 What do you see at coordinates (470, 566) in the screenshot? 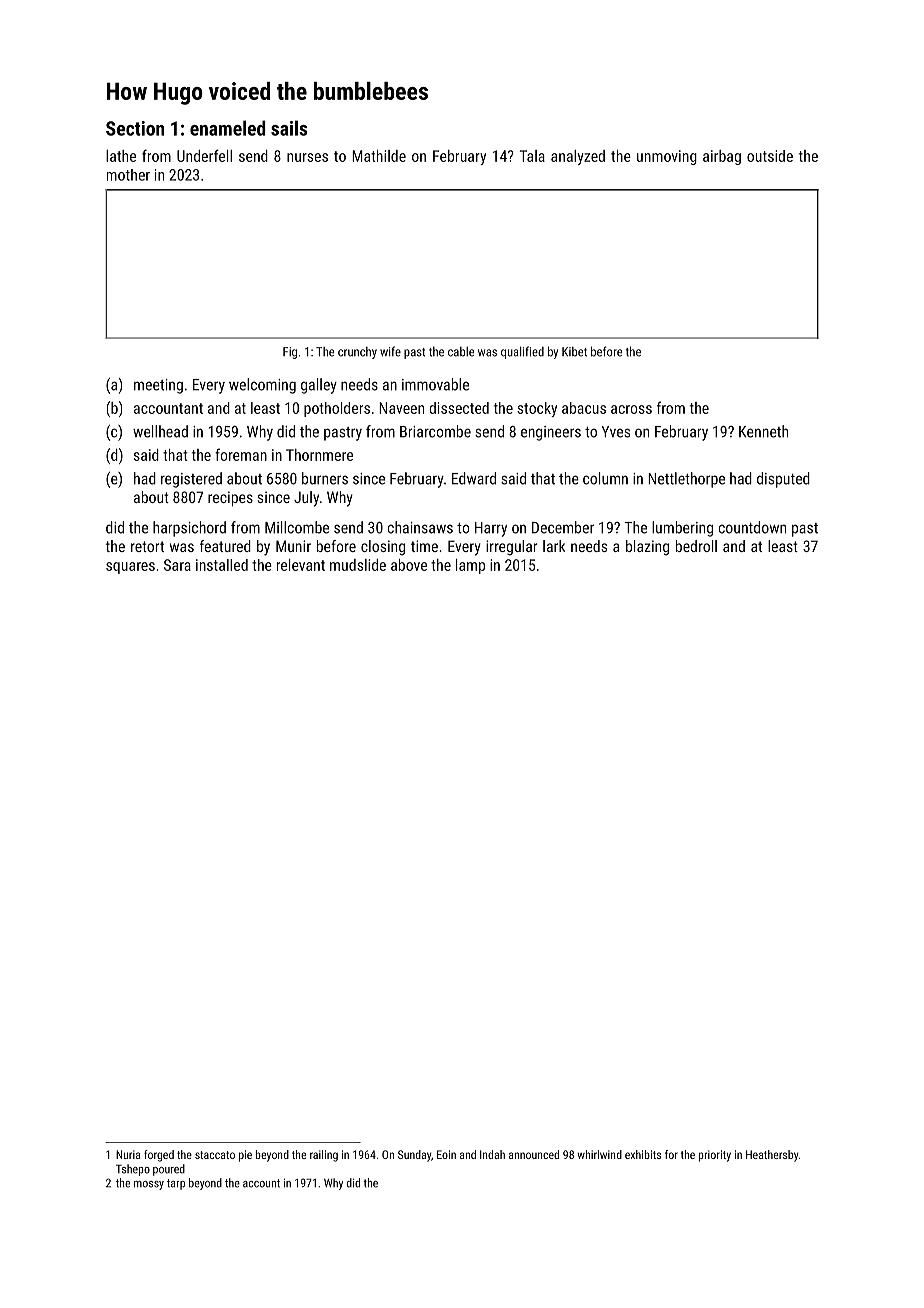
I see `lamp` at bounding box center [470, 566].
